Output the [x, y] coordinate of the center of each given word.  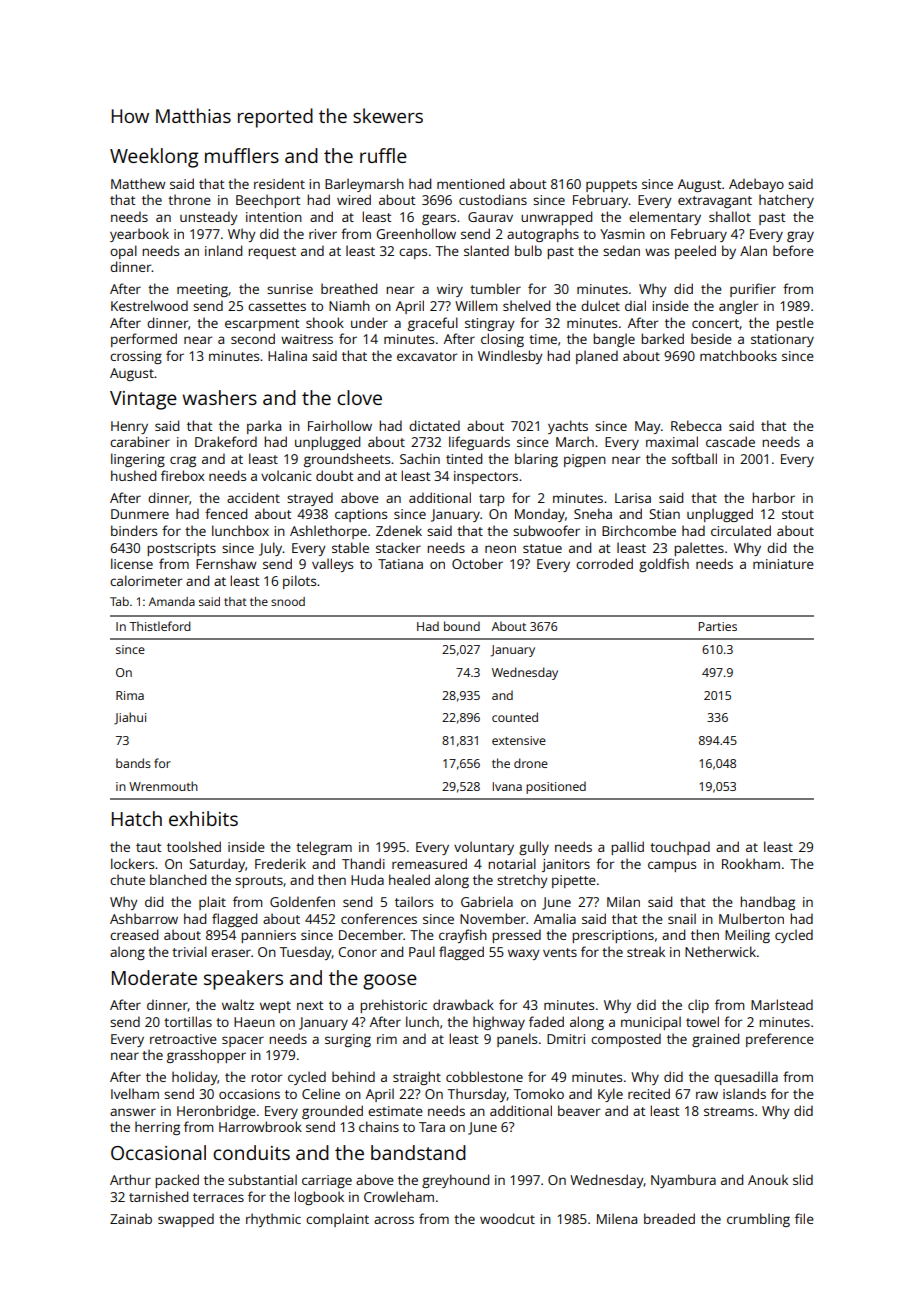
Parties [718, 626]
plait [212, 903]
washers [219, 397]
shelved [526, 305]
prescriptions [613, 936]
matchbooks [738, 355]
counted [515, 717]
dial [635, 305]
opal [123, 252]
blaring [536, 460]
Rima [130, 695]
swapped [186, 1220]
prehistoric [393, 1006]
